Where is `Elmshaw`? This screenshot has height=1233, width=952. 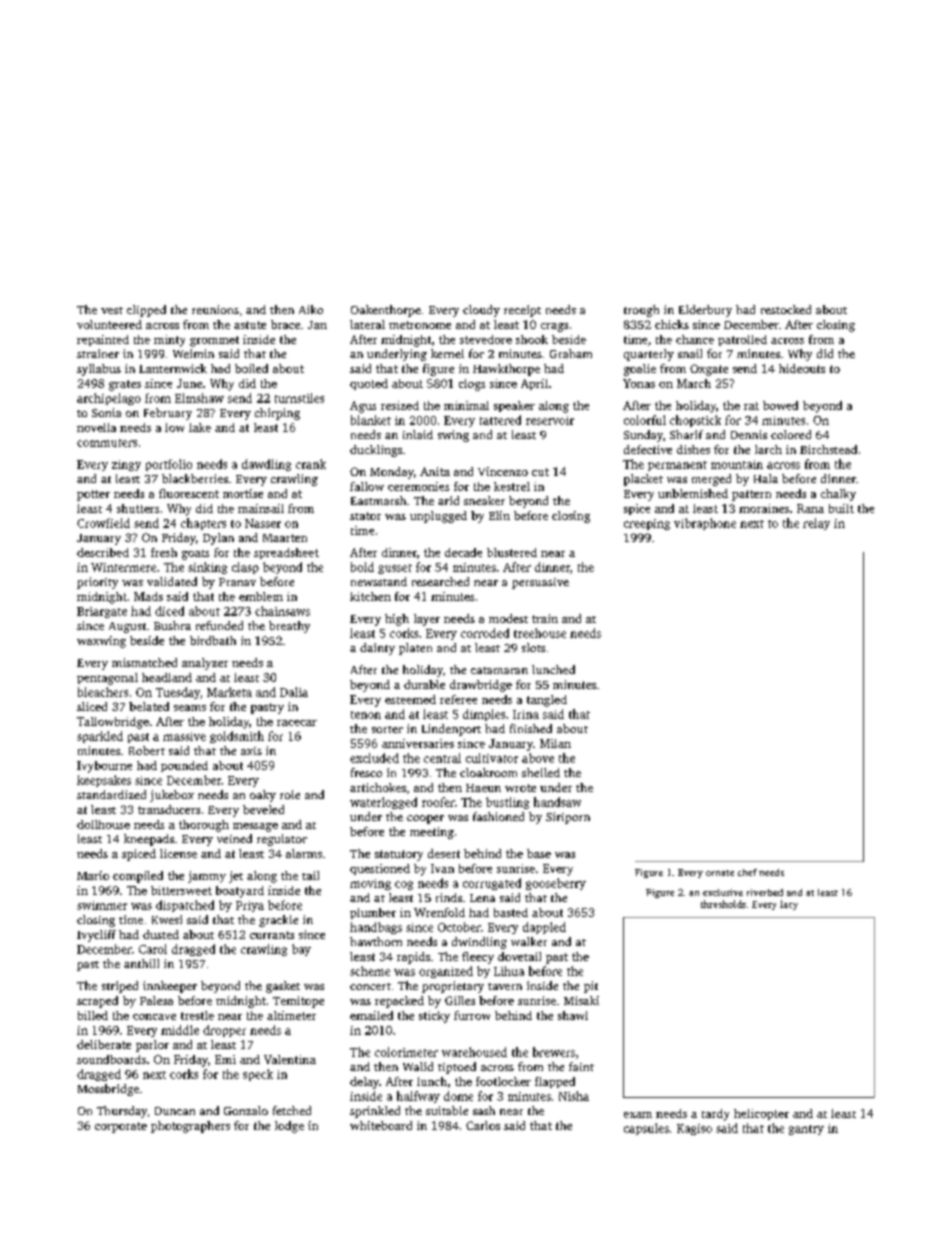
Elmshaw is located at coordinates (199, 398).
